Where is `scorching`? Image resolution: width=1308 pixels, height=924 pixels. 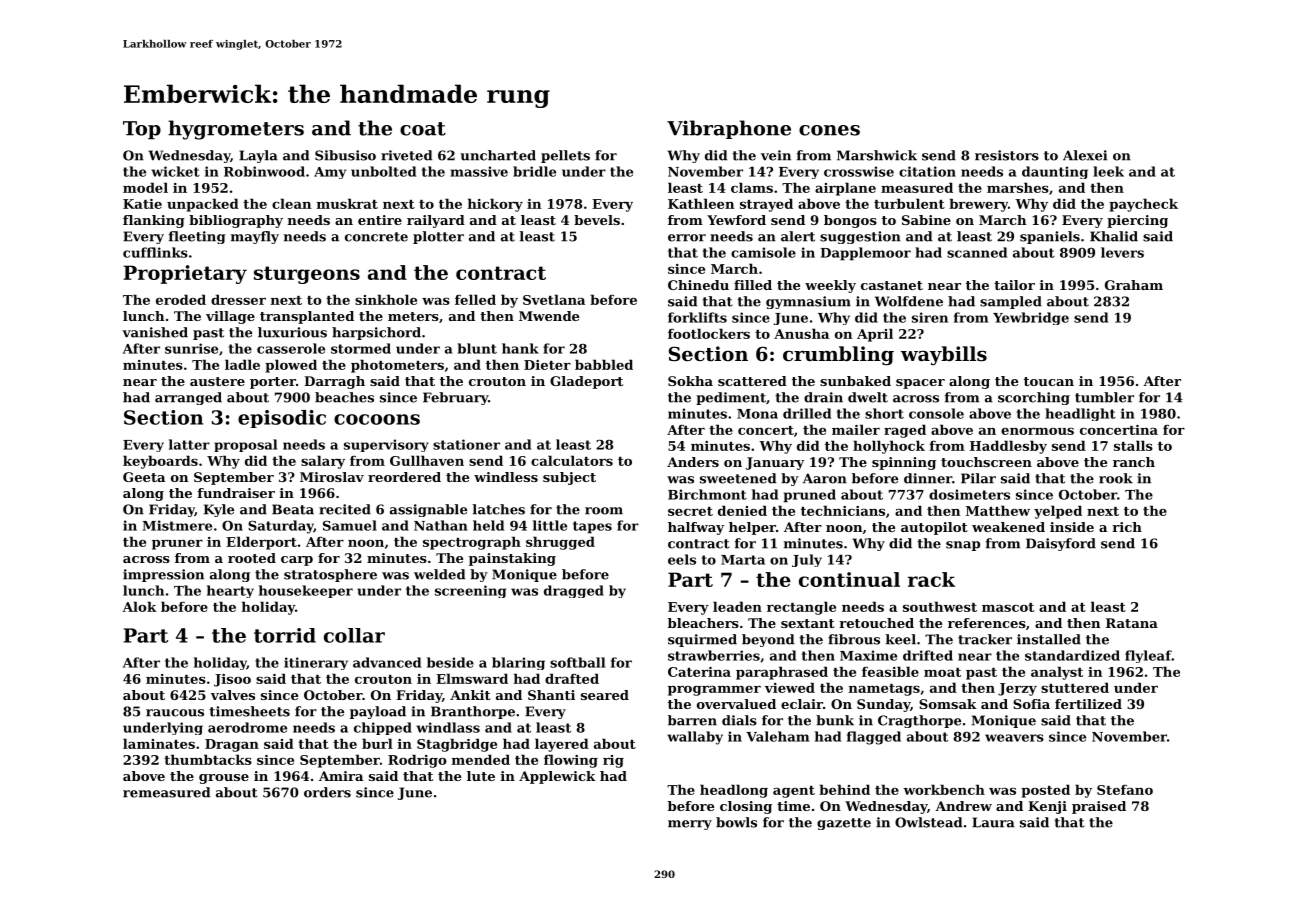 scorching is located at coordinates (1034, 398).
